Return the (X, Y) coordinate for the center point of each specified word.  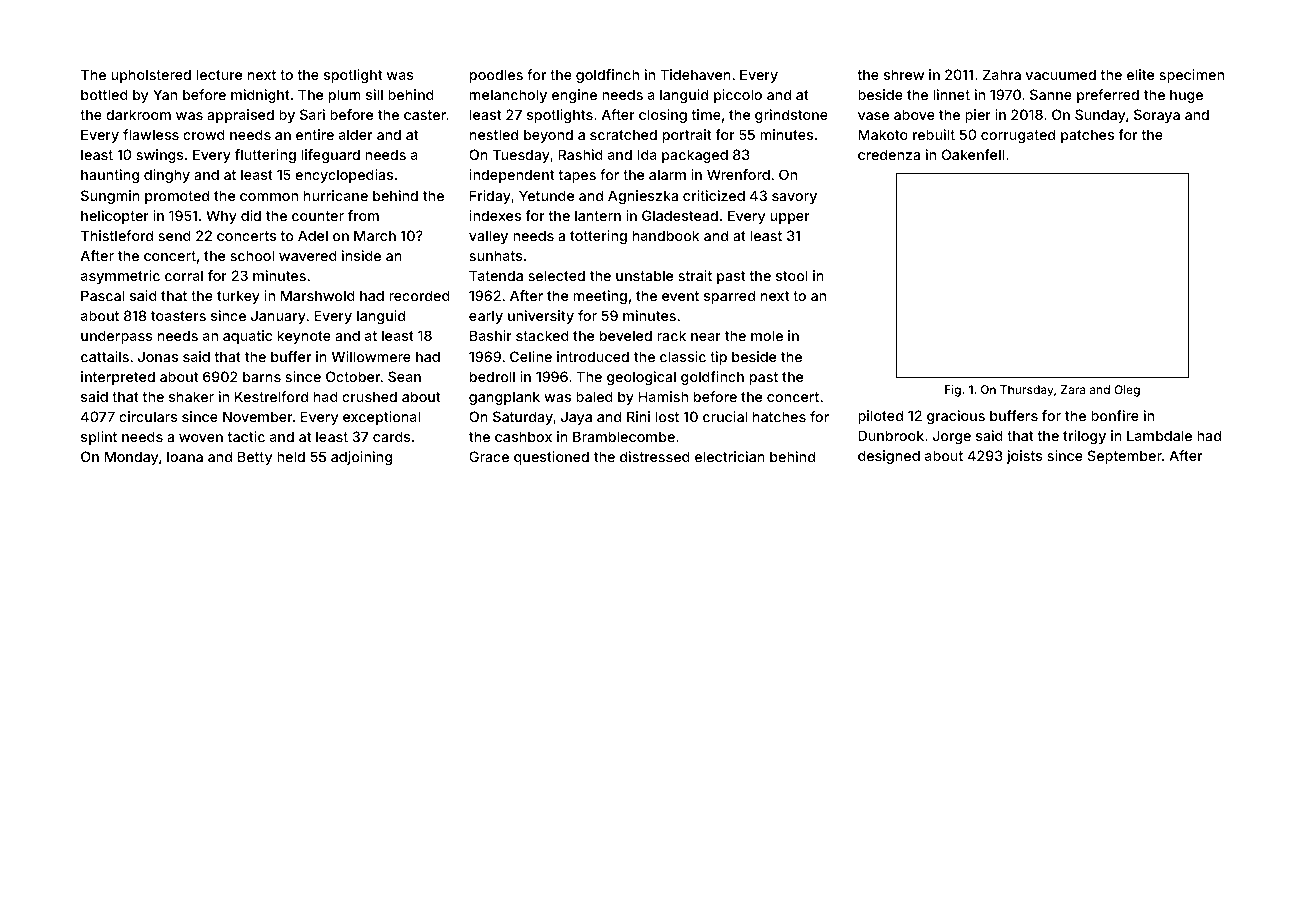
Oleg (1127, 391)
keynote (304, 337)
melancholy (508, 96)
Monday (131, 458)
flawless (151, 134)
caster (425, 115)
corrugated (1018, 136)
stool (792, 275)
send (174, 235)
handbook (666, 235)
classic (683, 356)
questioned (551, 458)
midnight (260, 96)
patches (1087, 136)
